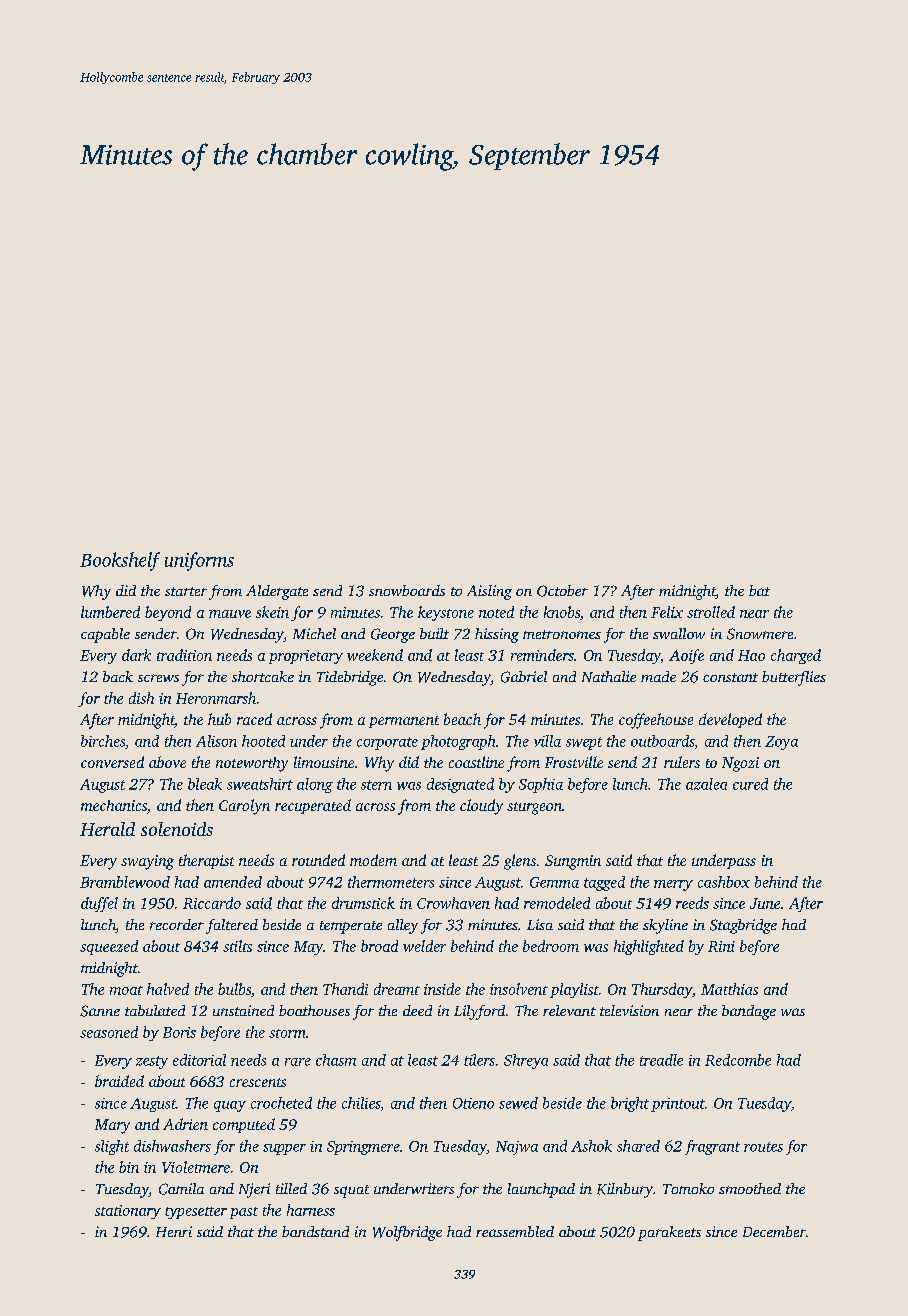 This page has width=908, height=1316. Describe the element at coordinates (199, 561) in the page. I see `uniforms` at that location.
